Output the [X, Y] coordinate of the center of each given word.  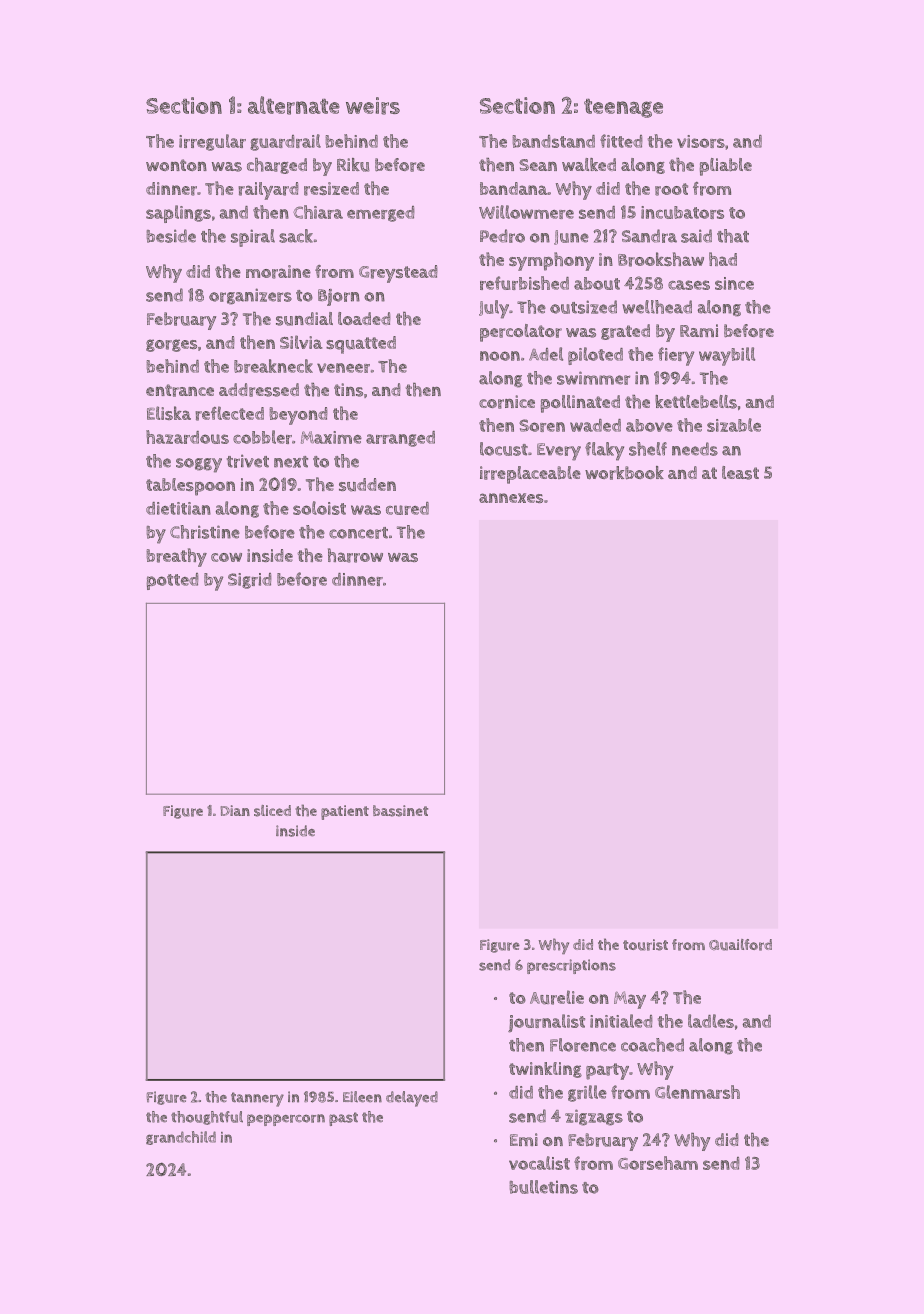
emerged [381, 214]
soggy [199, 465]
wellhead [657, 307]
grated [625, 332]
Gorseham [658, 1163]
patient [345, 812]
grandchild [181, 1138]
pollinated [580, 404]
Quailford [740, 945]
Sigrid [250, 581]
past [343, 1119]
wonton [176, 165]
